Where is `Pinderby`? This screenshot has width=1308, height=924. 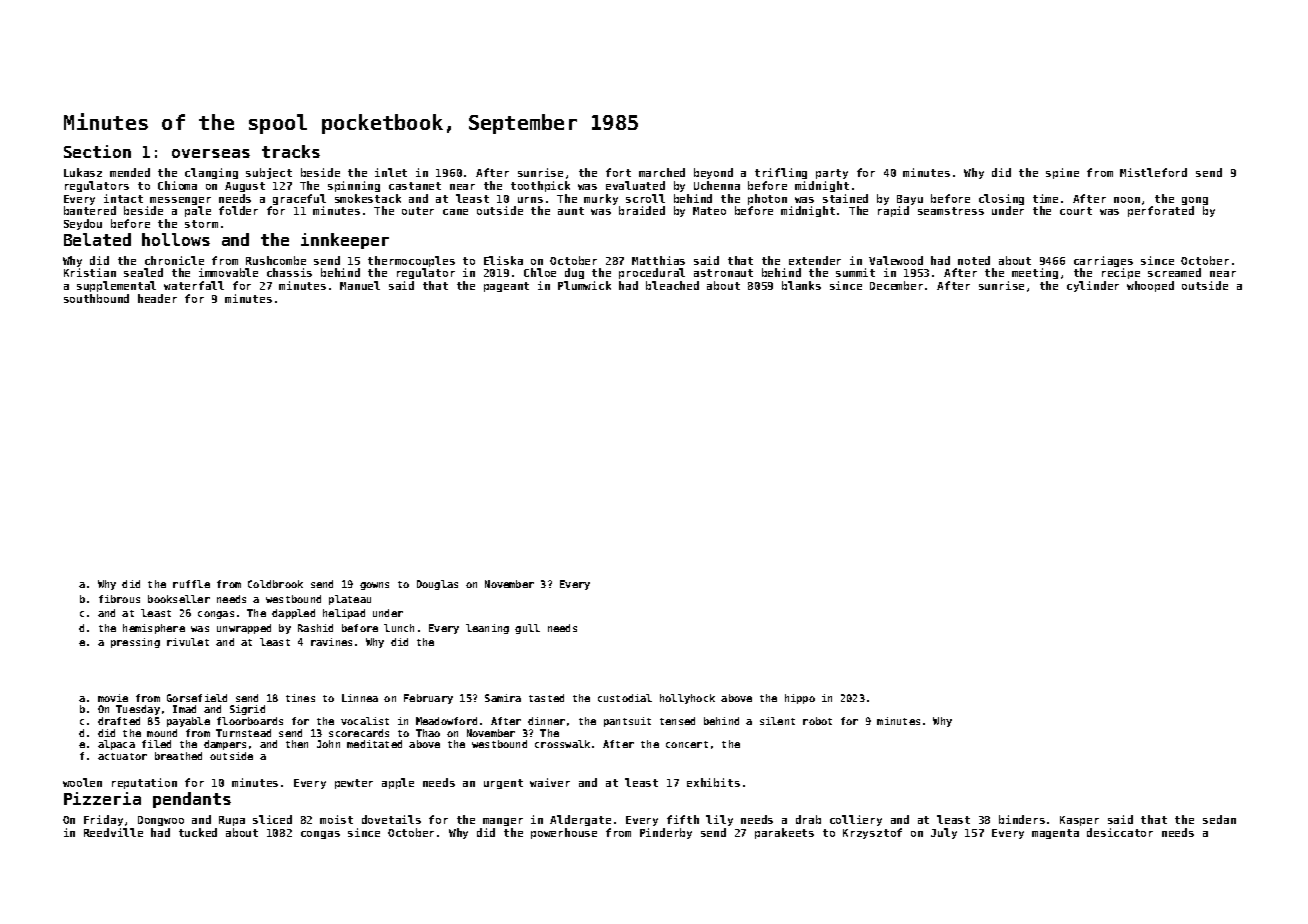
Pinderby is located at coordinates (666, 833).
